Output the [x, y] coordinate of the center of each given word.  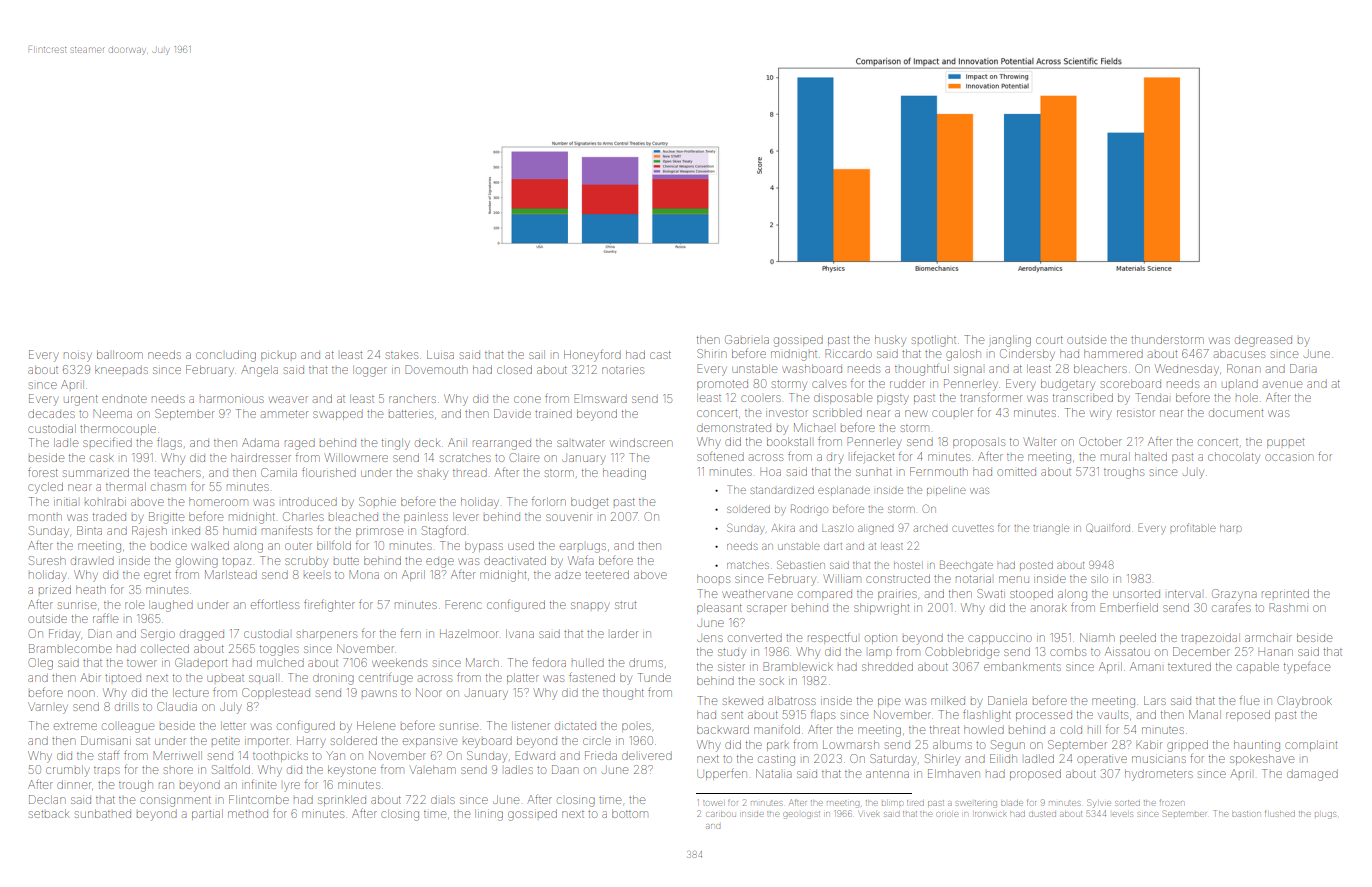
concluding [226, 356]
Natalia [774, 773]
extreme [75, 726]
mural [1115, 457]
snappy [590, 607]
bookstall [789, 441]
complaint [1311, 746]
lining [489, 815]
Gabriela [747, 339]
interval [1184, 594]
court [1049, 340]
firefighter [329, 605]
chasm [168, 487]
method [248, 814]
